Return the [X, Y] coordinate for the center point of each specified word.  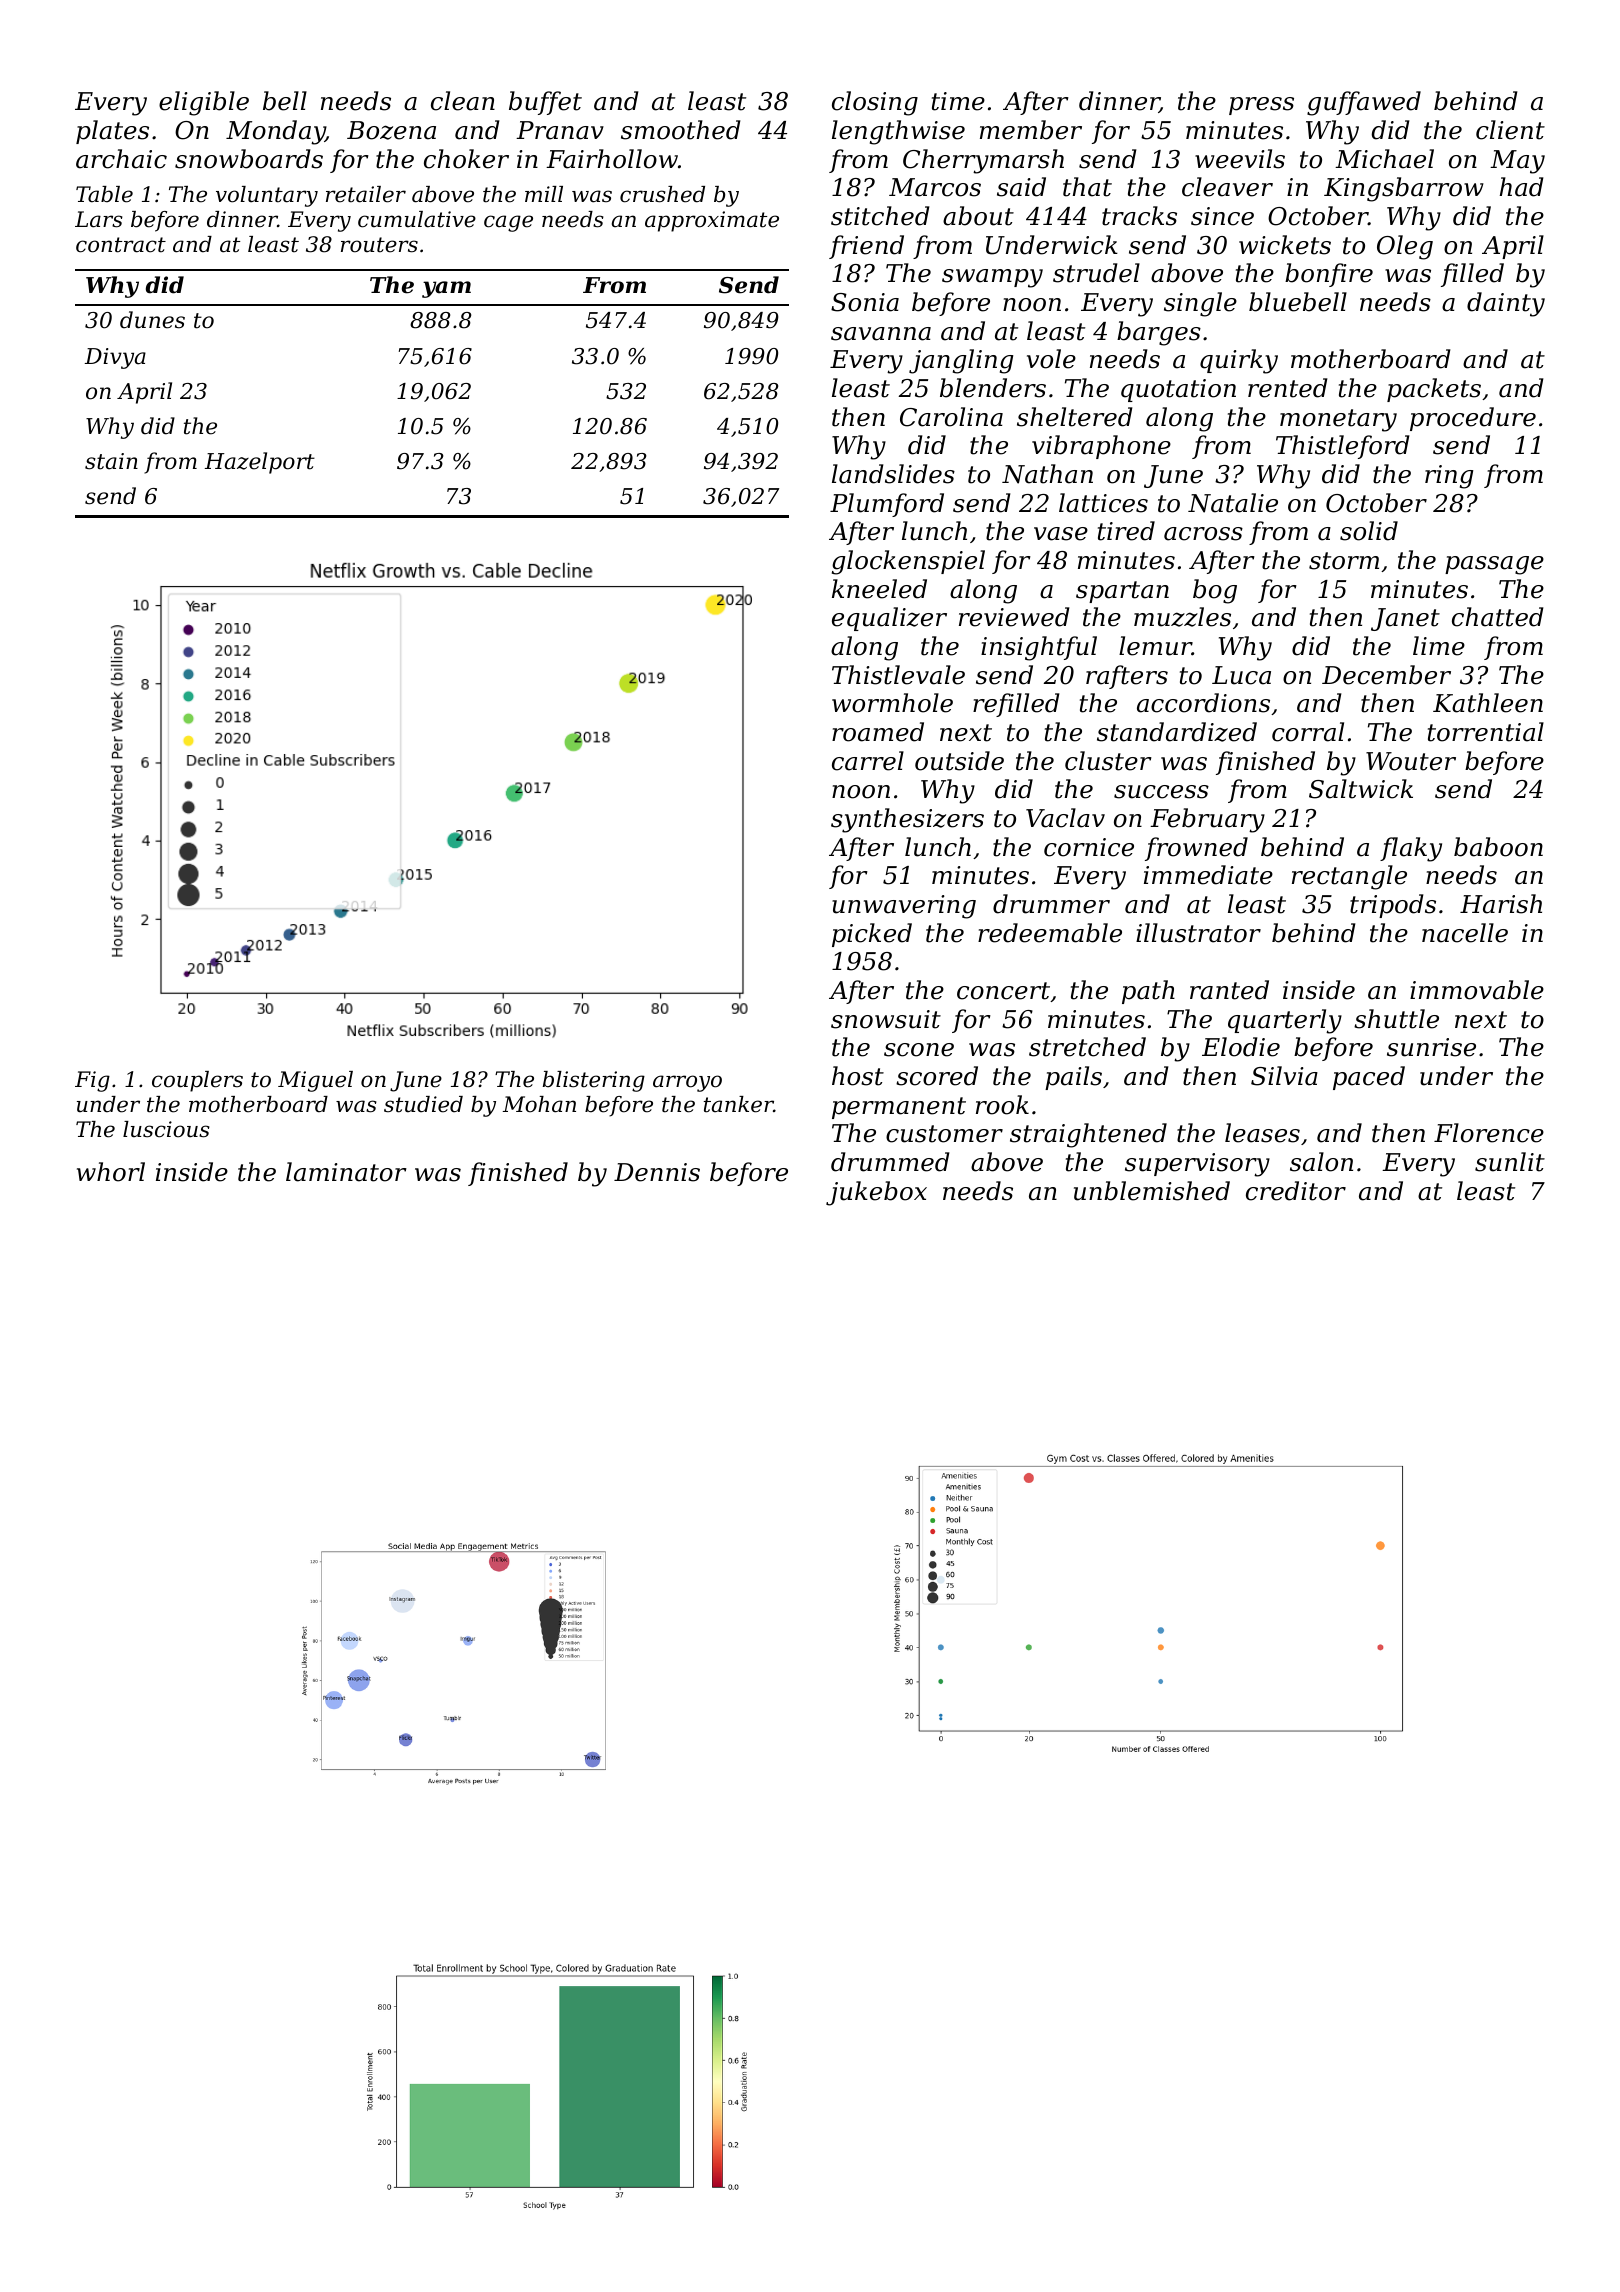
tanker [739, 1104]
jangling [961, 361]
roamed [878, 732]
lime [1439, 646]
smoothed [680, 130]
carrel [868, 761]
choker [466, 159]
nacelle [1465, 933]
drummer [1051, 904]
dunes [152, 320]
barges [1159, 333]
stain [111, 461]
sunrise [1431, 1047]
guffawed [1364, 103]
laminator [346, 1172]
